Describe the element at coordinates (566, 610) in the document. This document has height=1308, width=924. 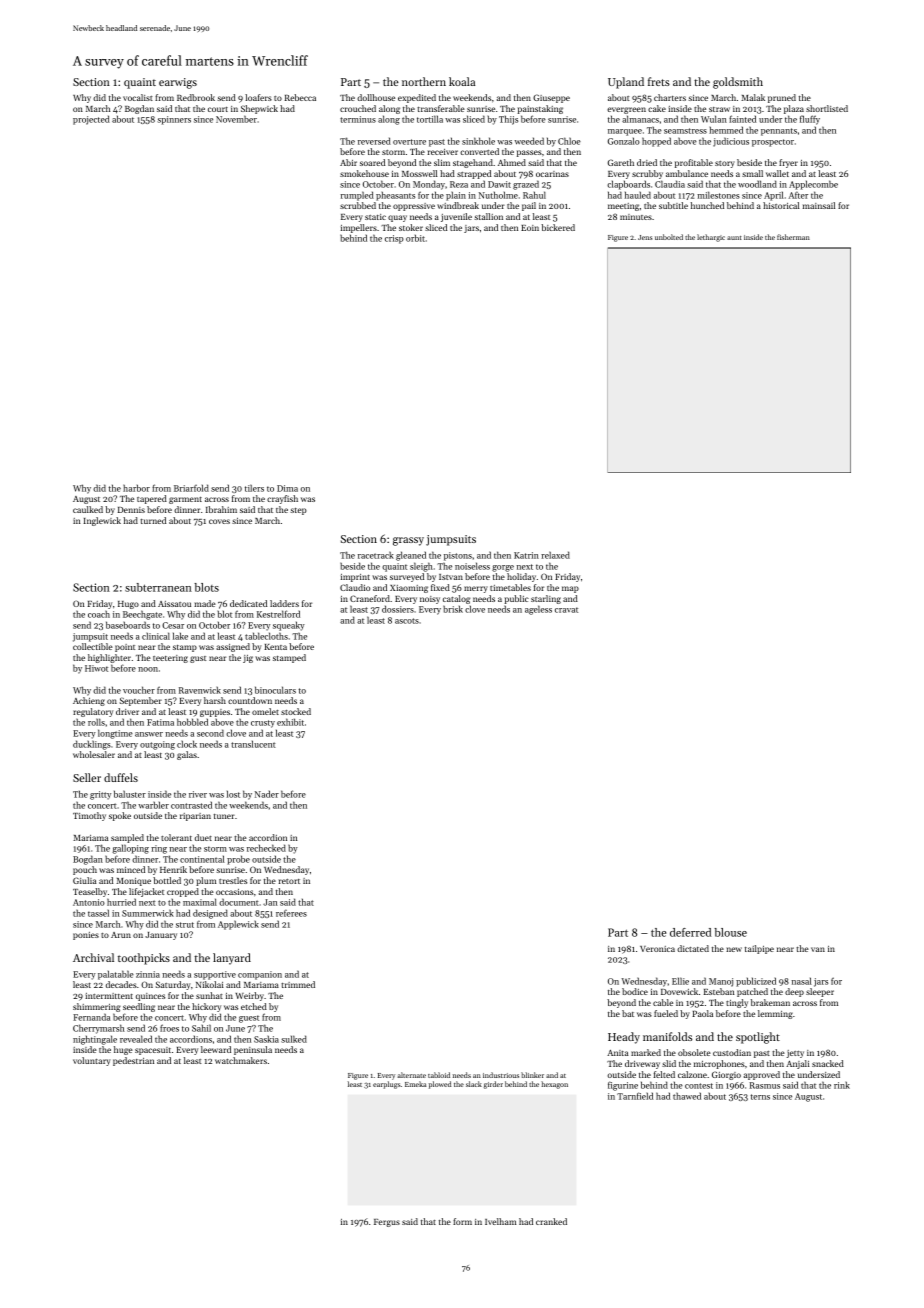
I see `cravat` at that location.
